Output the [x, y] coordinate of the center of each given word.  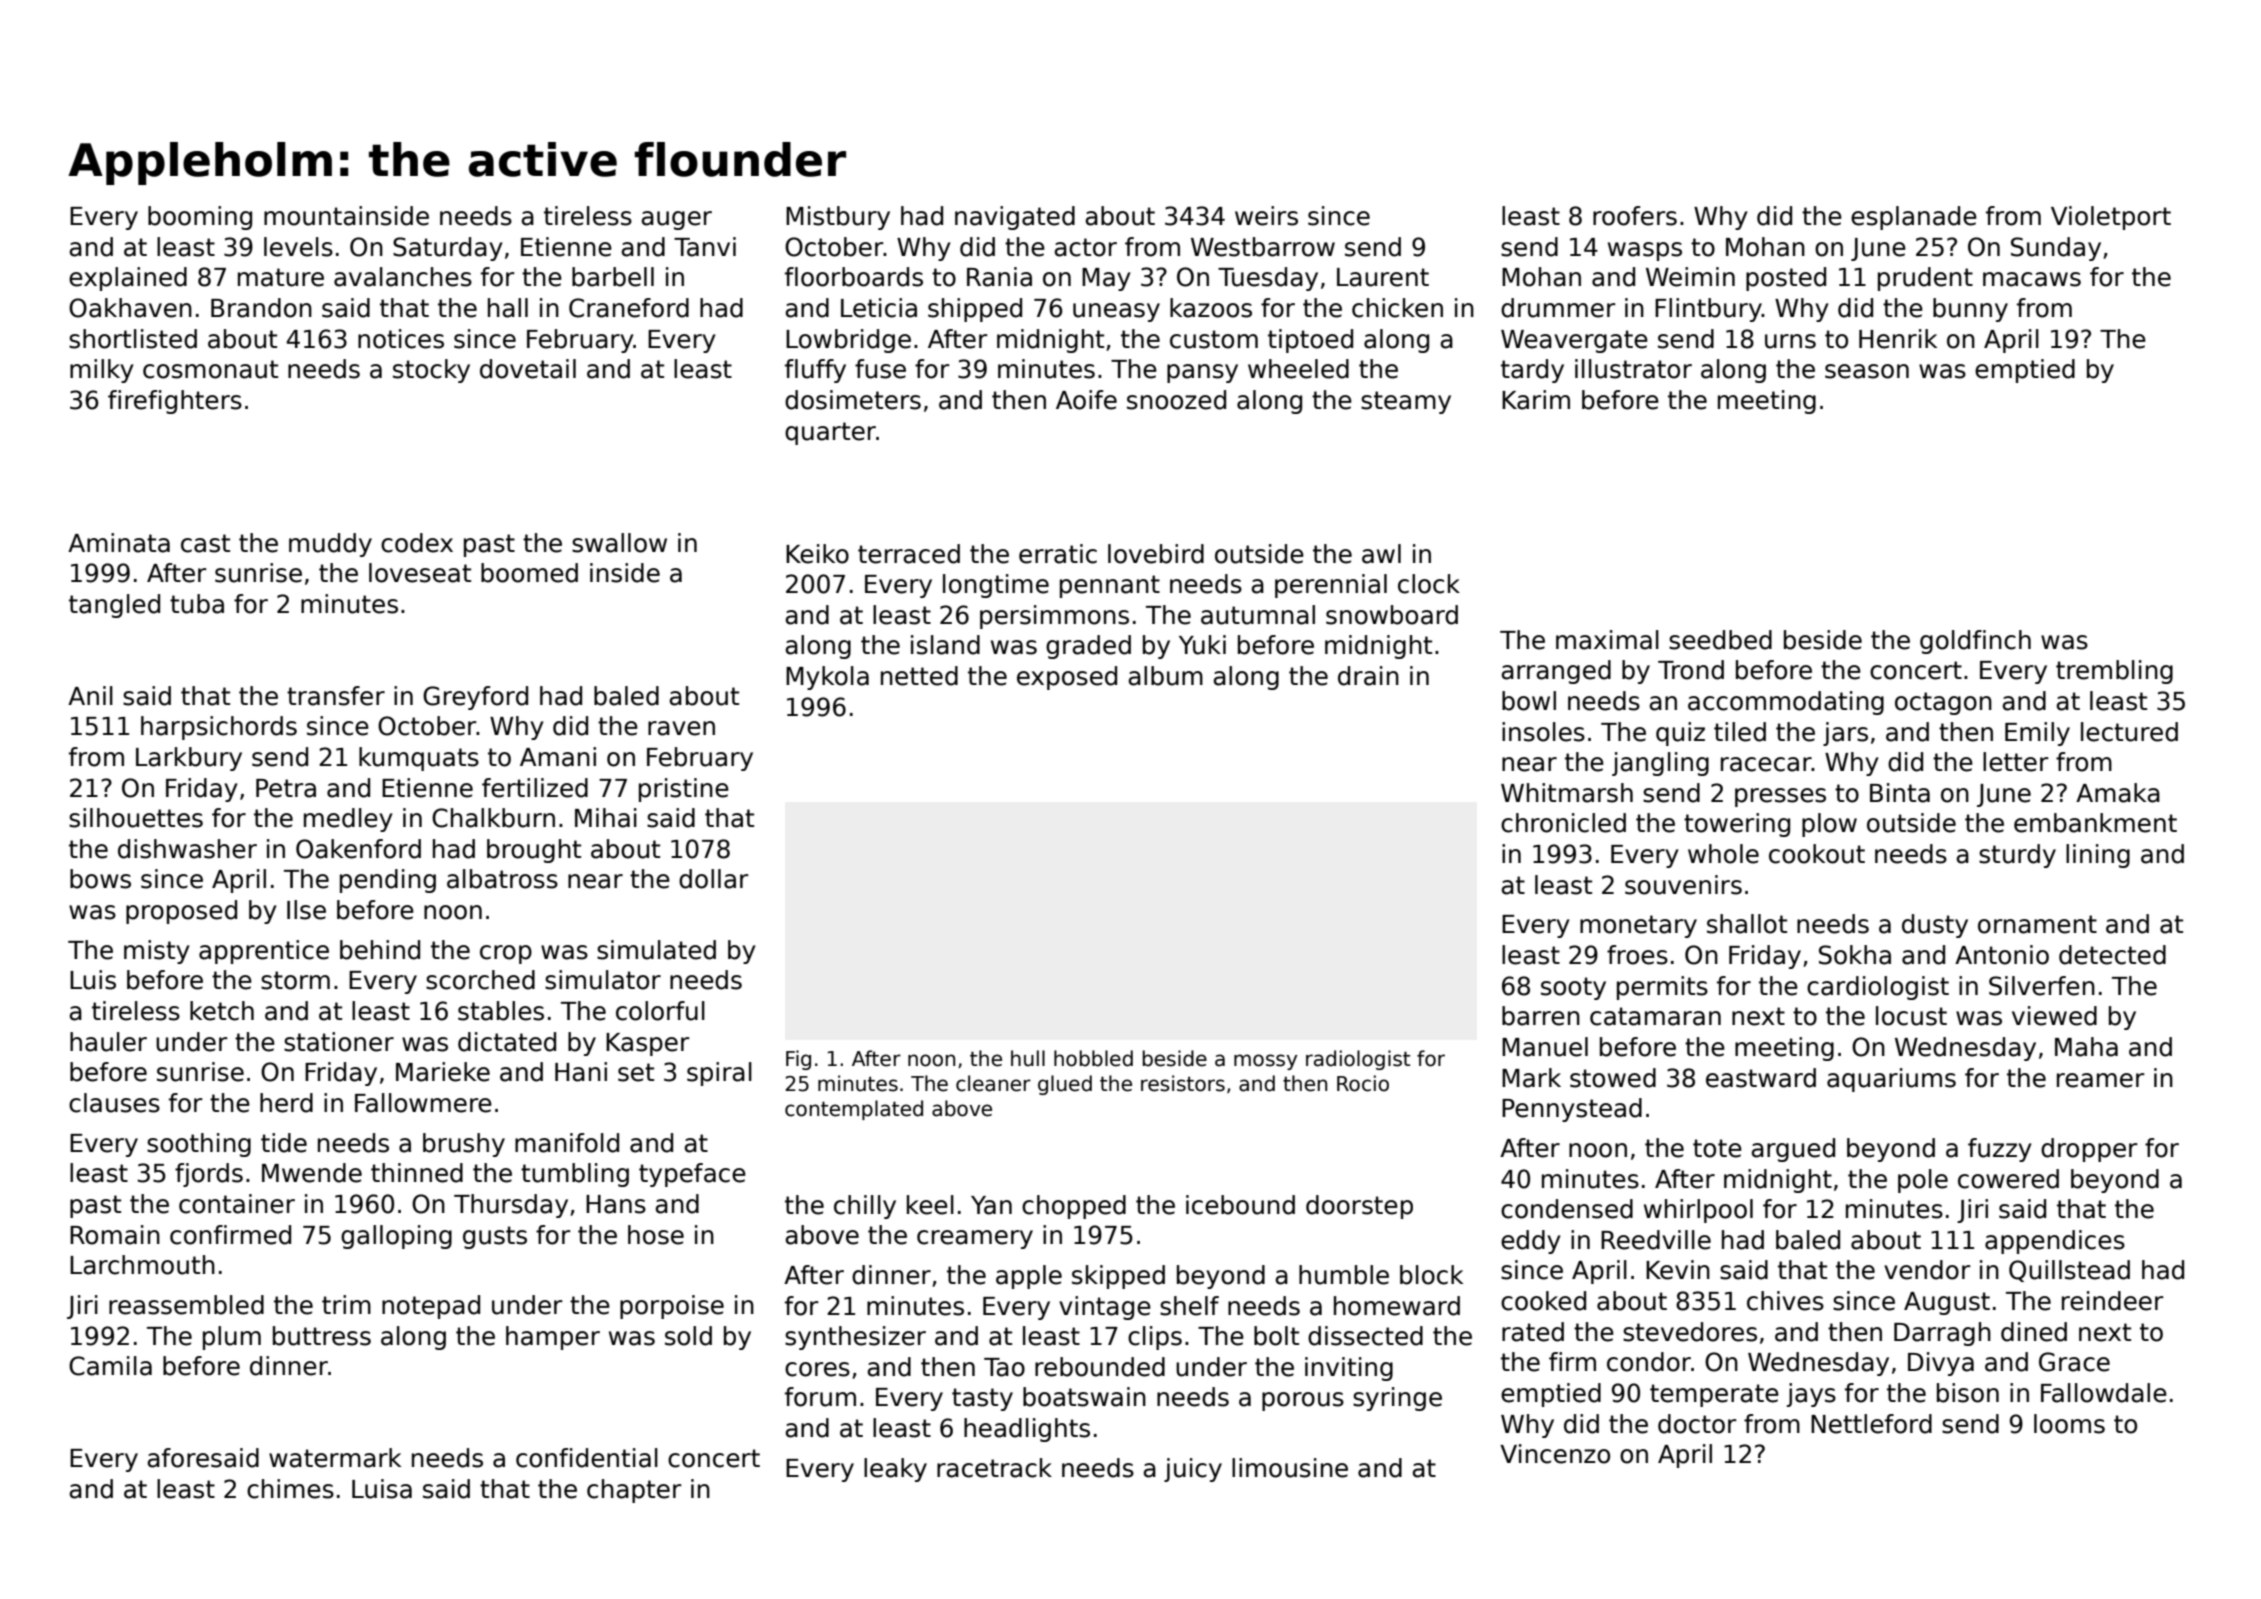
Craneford [629, 308]
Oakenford [358, 849]
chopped [1074, 1207]
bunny [1970, 310]
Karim [1536, 400]
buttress [322, 1336]
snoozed [1176, 400]
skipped [1118, 1277]
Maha [2086, 1047]
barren [1541, 1016]
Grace [2074, 1362]
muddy [330, 545]
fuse [880, 369]
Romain [115, 1235]
